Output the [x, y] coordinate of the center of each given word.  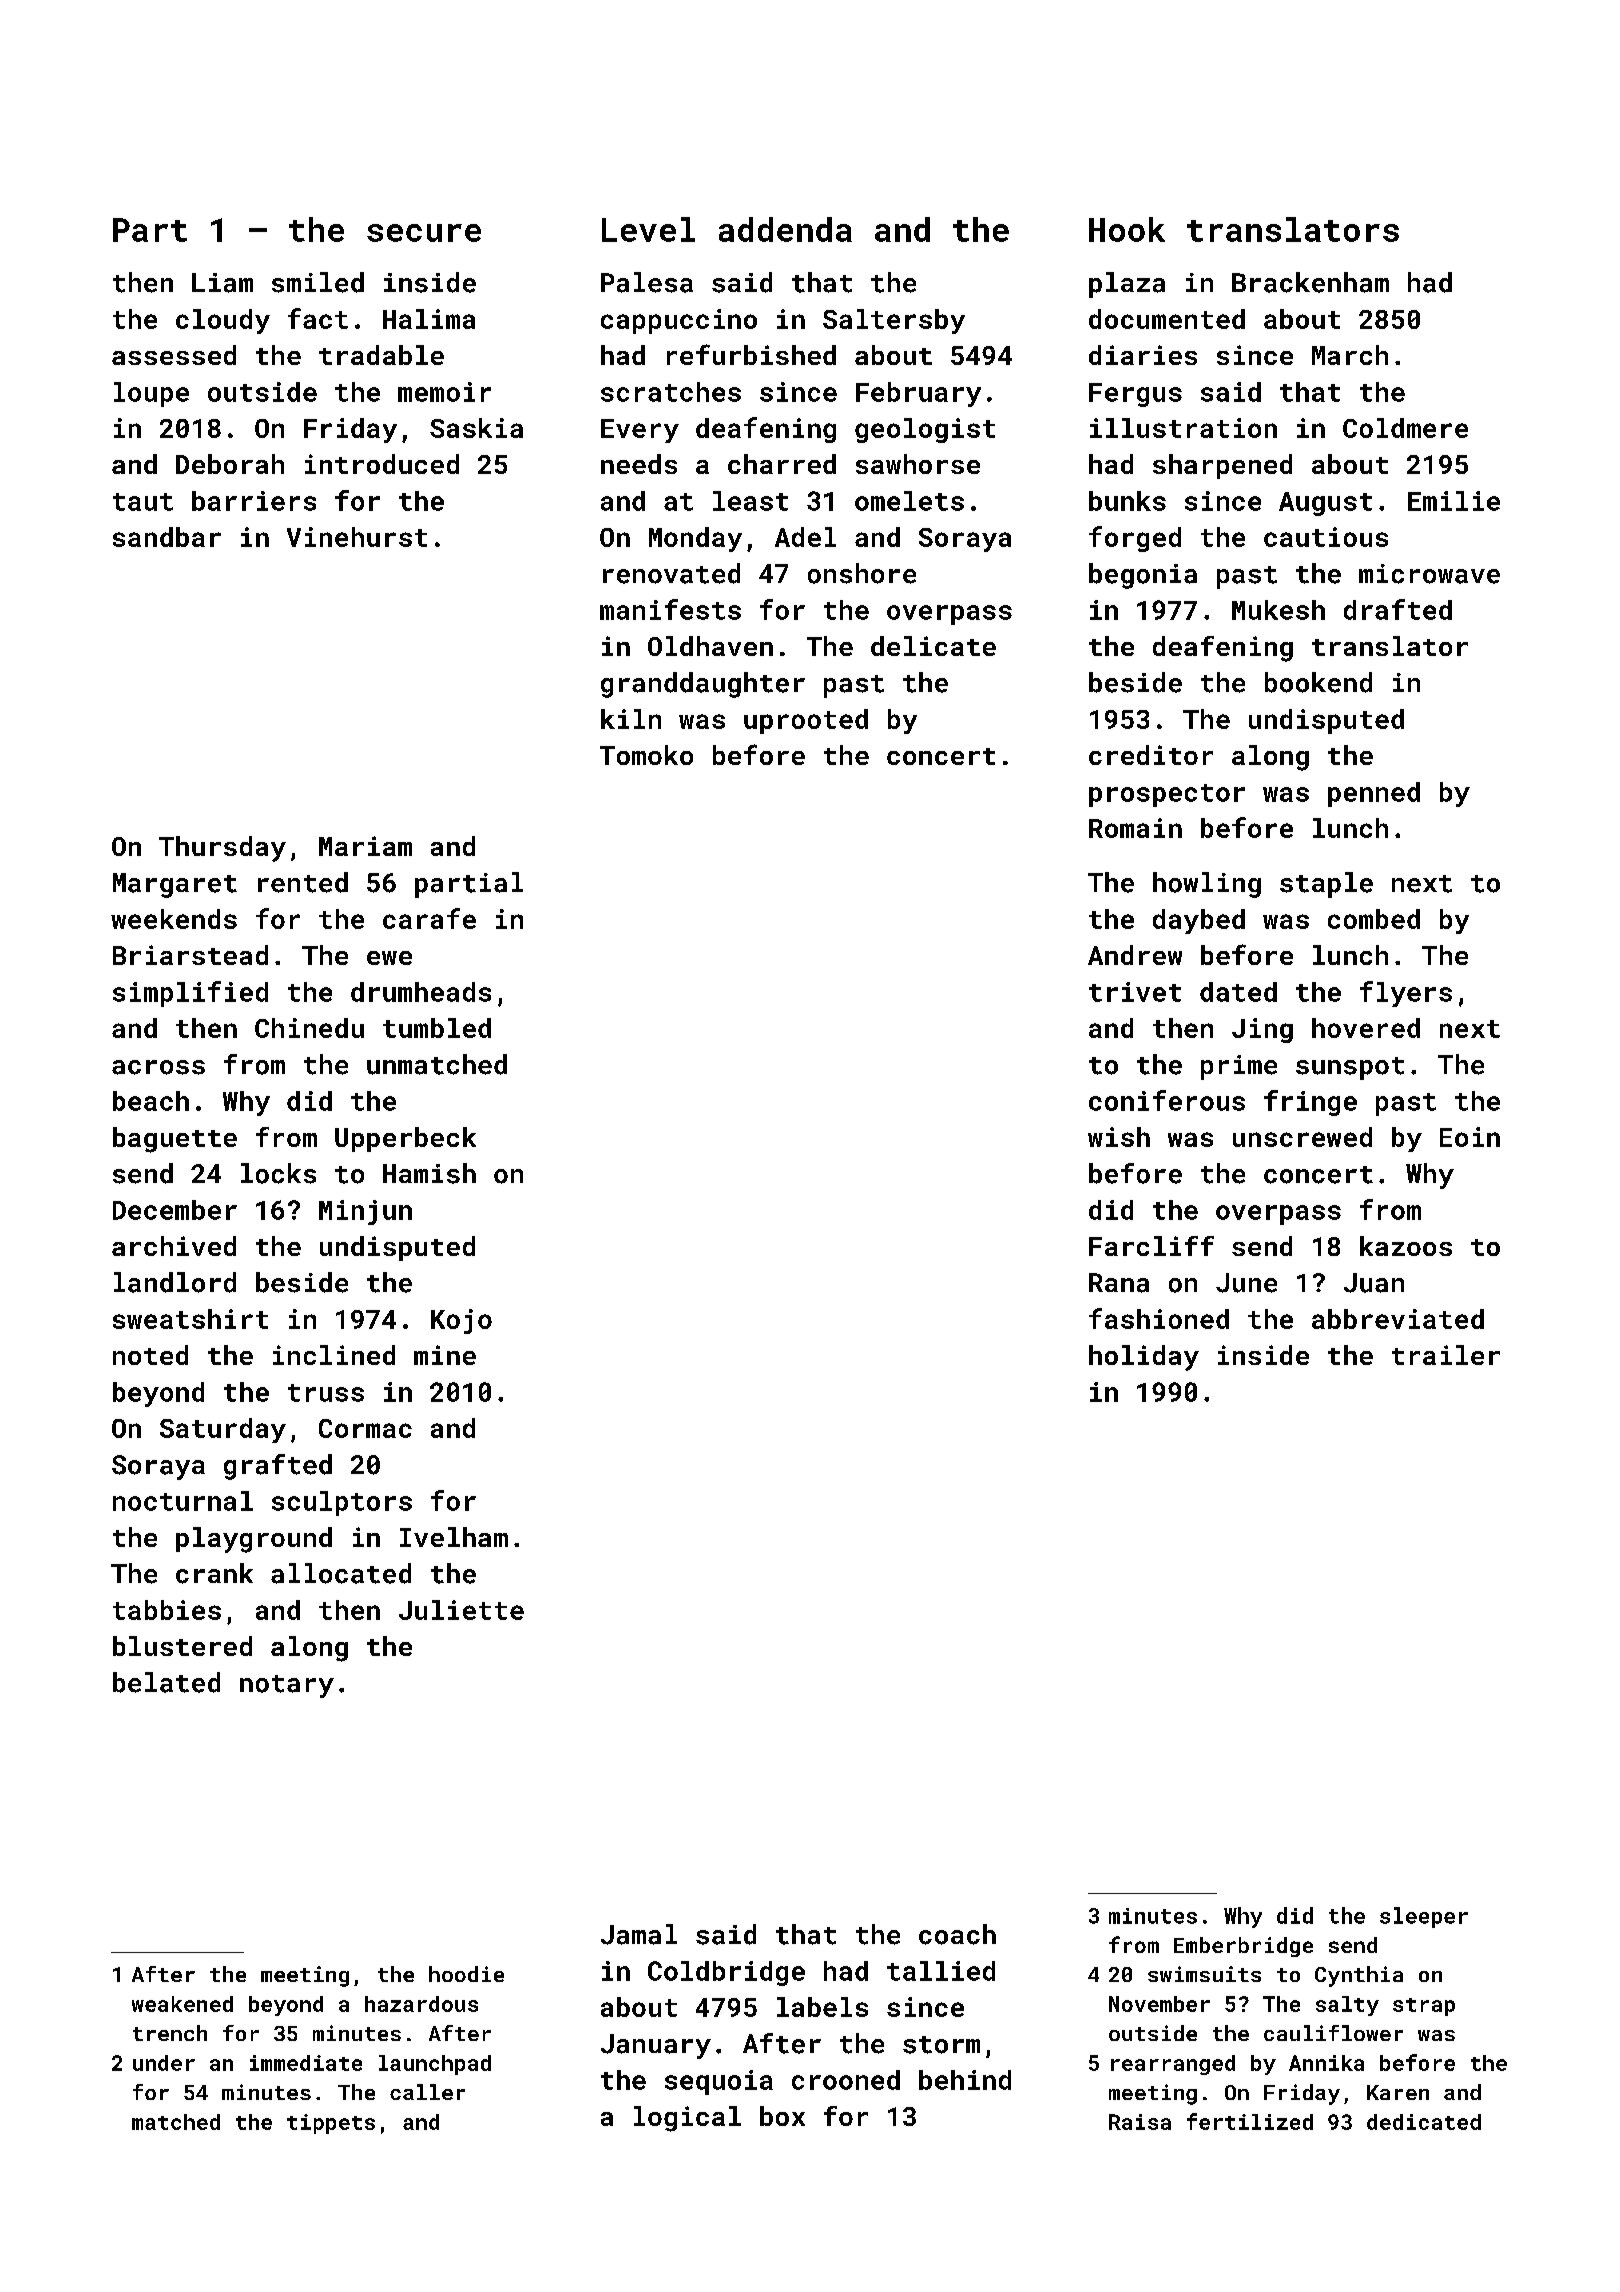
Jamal [639, 1934]
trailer [1446, 1355]
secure [424, 233]
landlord [175, 1282]
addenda [785, 229]
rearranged [1173, 2065]
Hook [1127, 229]
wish [1119, 1137]
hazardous [421, 2004]
